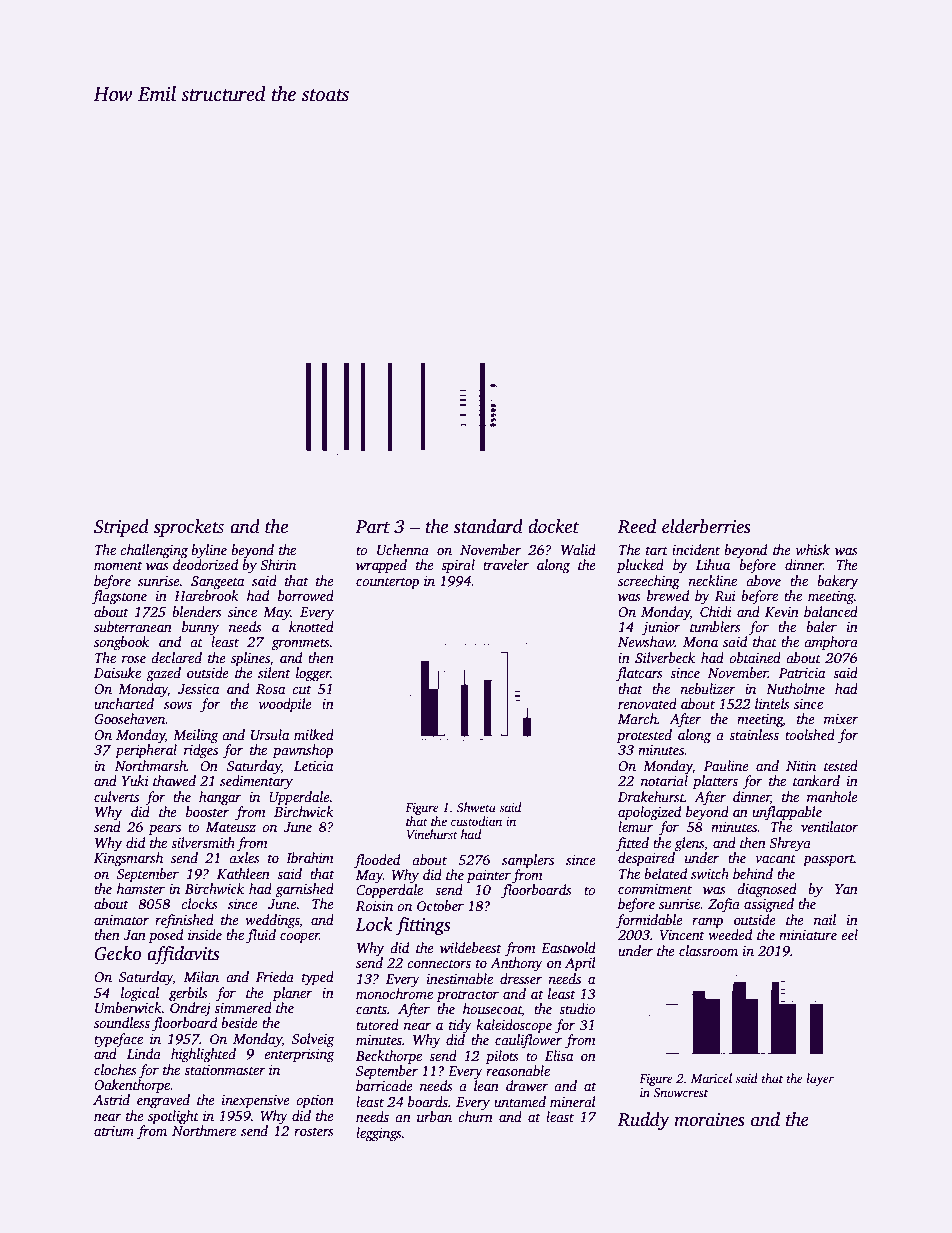 The image size is (952, 1233). I want to click on option, so click(315, 1101).
